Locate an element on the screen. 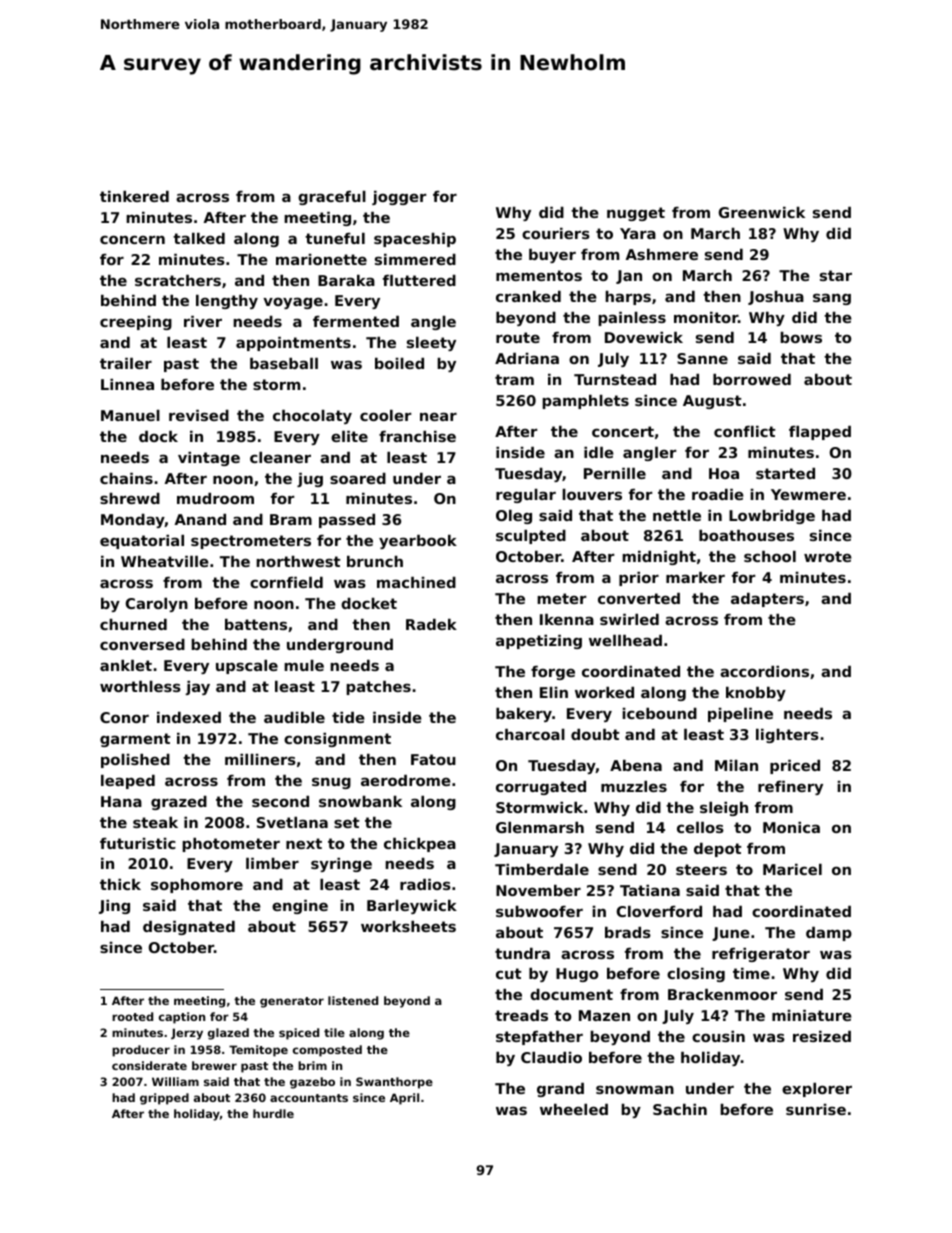 The height and width of the screenshot is (1233, 952). chickpea is located at coordinates (420, 845).
